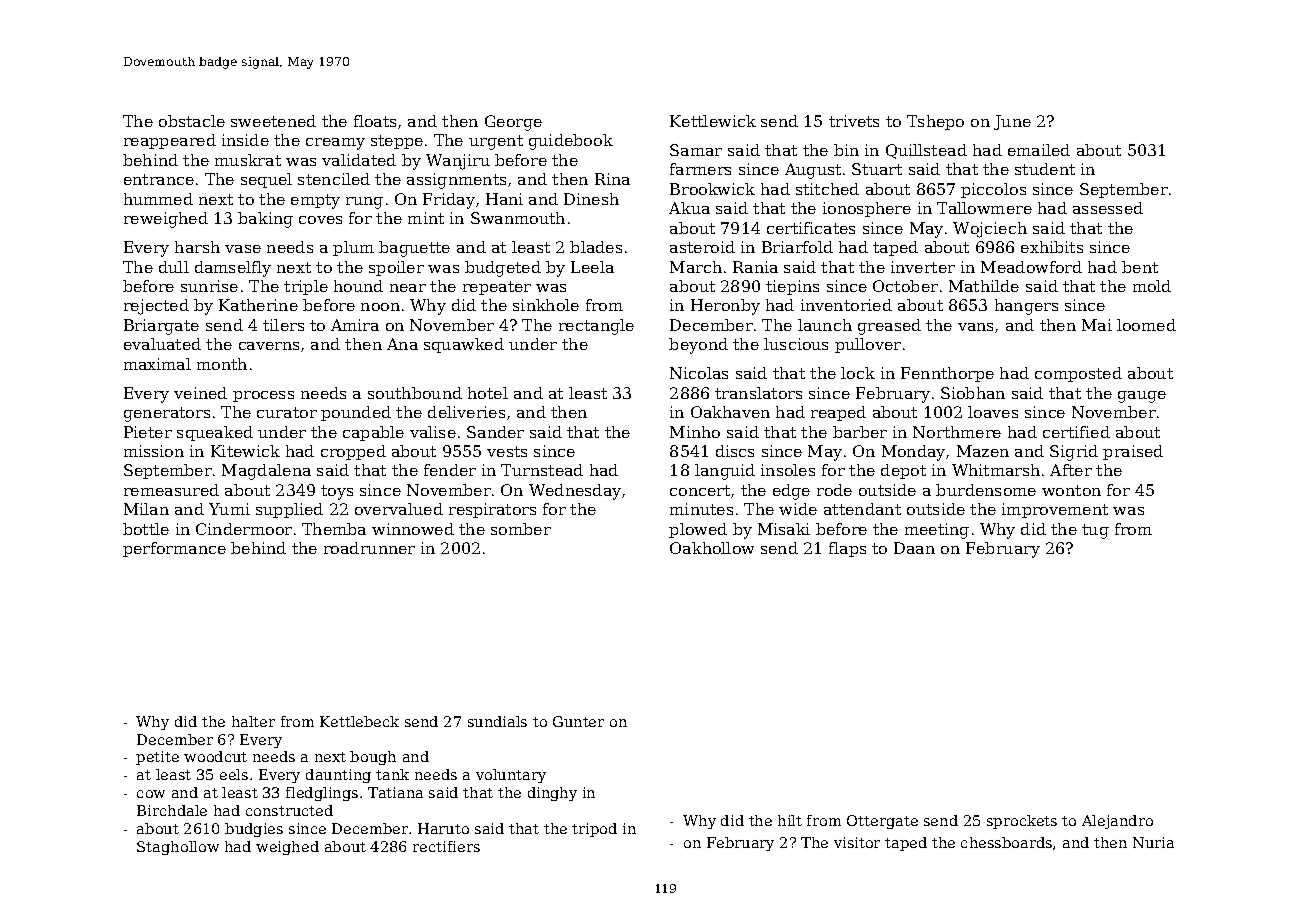 This screenshot has height=924, width=1308. Describe the element at coordinates (993, 412) in the screenshot. I see `loaves` at that location.
